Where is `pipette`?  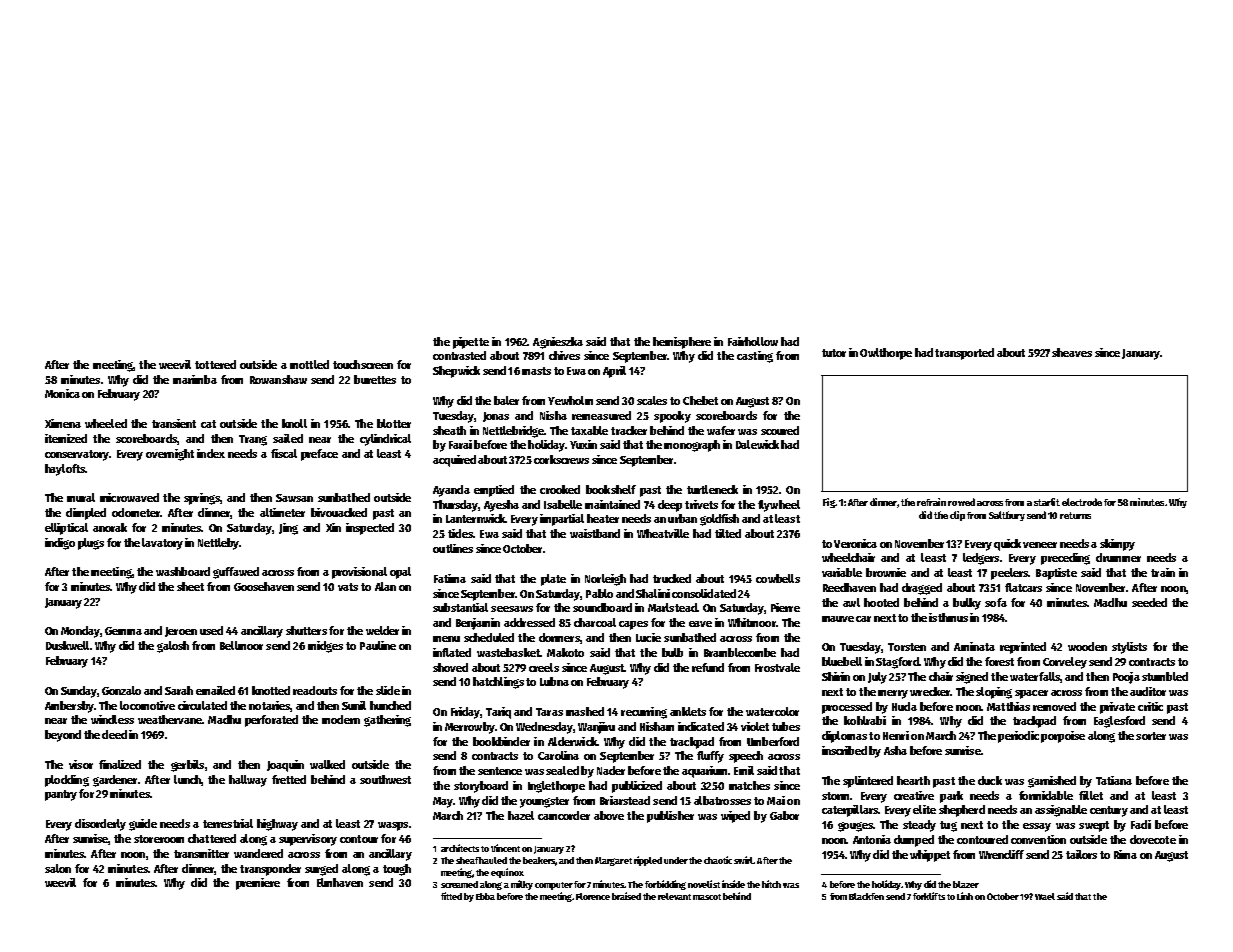
pipette is located at coordinates (471, 343).
